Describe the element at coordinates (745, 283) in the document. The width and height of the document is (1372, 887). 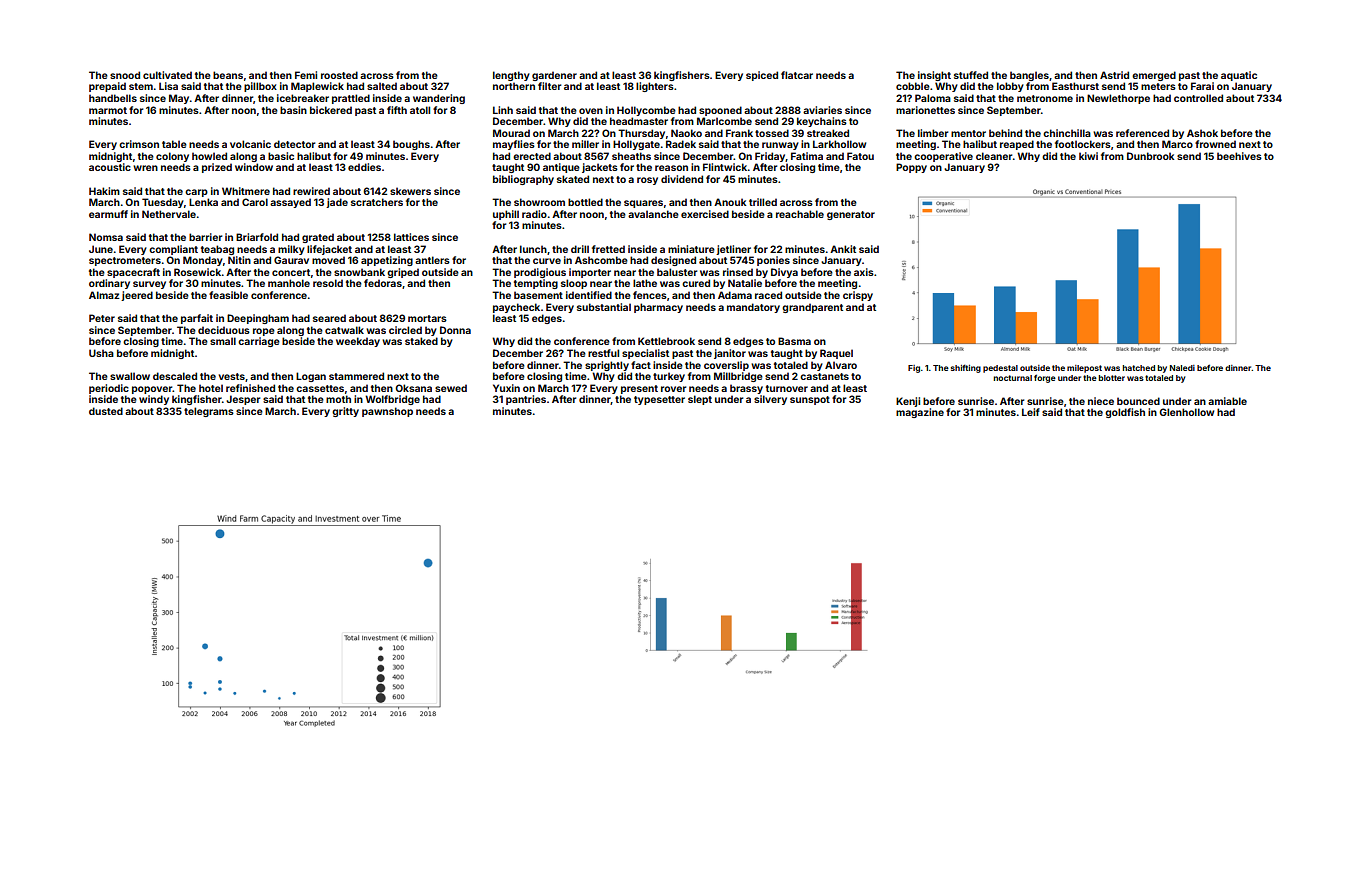
I see `Natalie` at that location.
